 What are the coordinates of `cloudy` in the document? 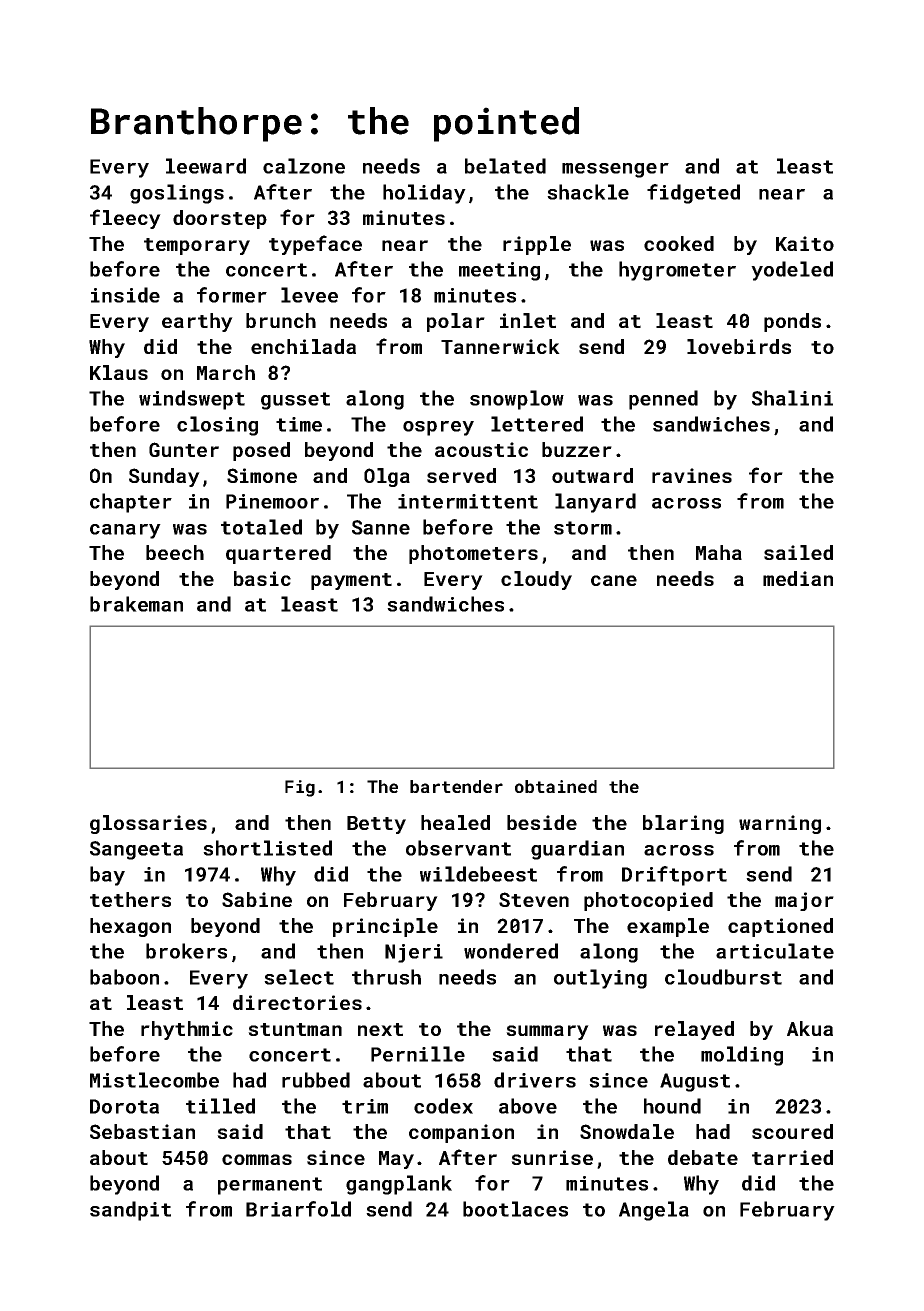 It's located at (536, 580).
